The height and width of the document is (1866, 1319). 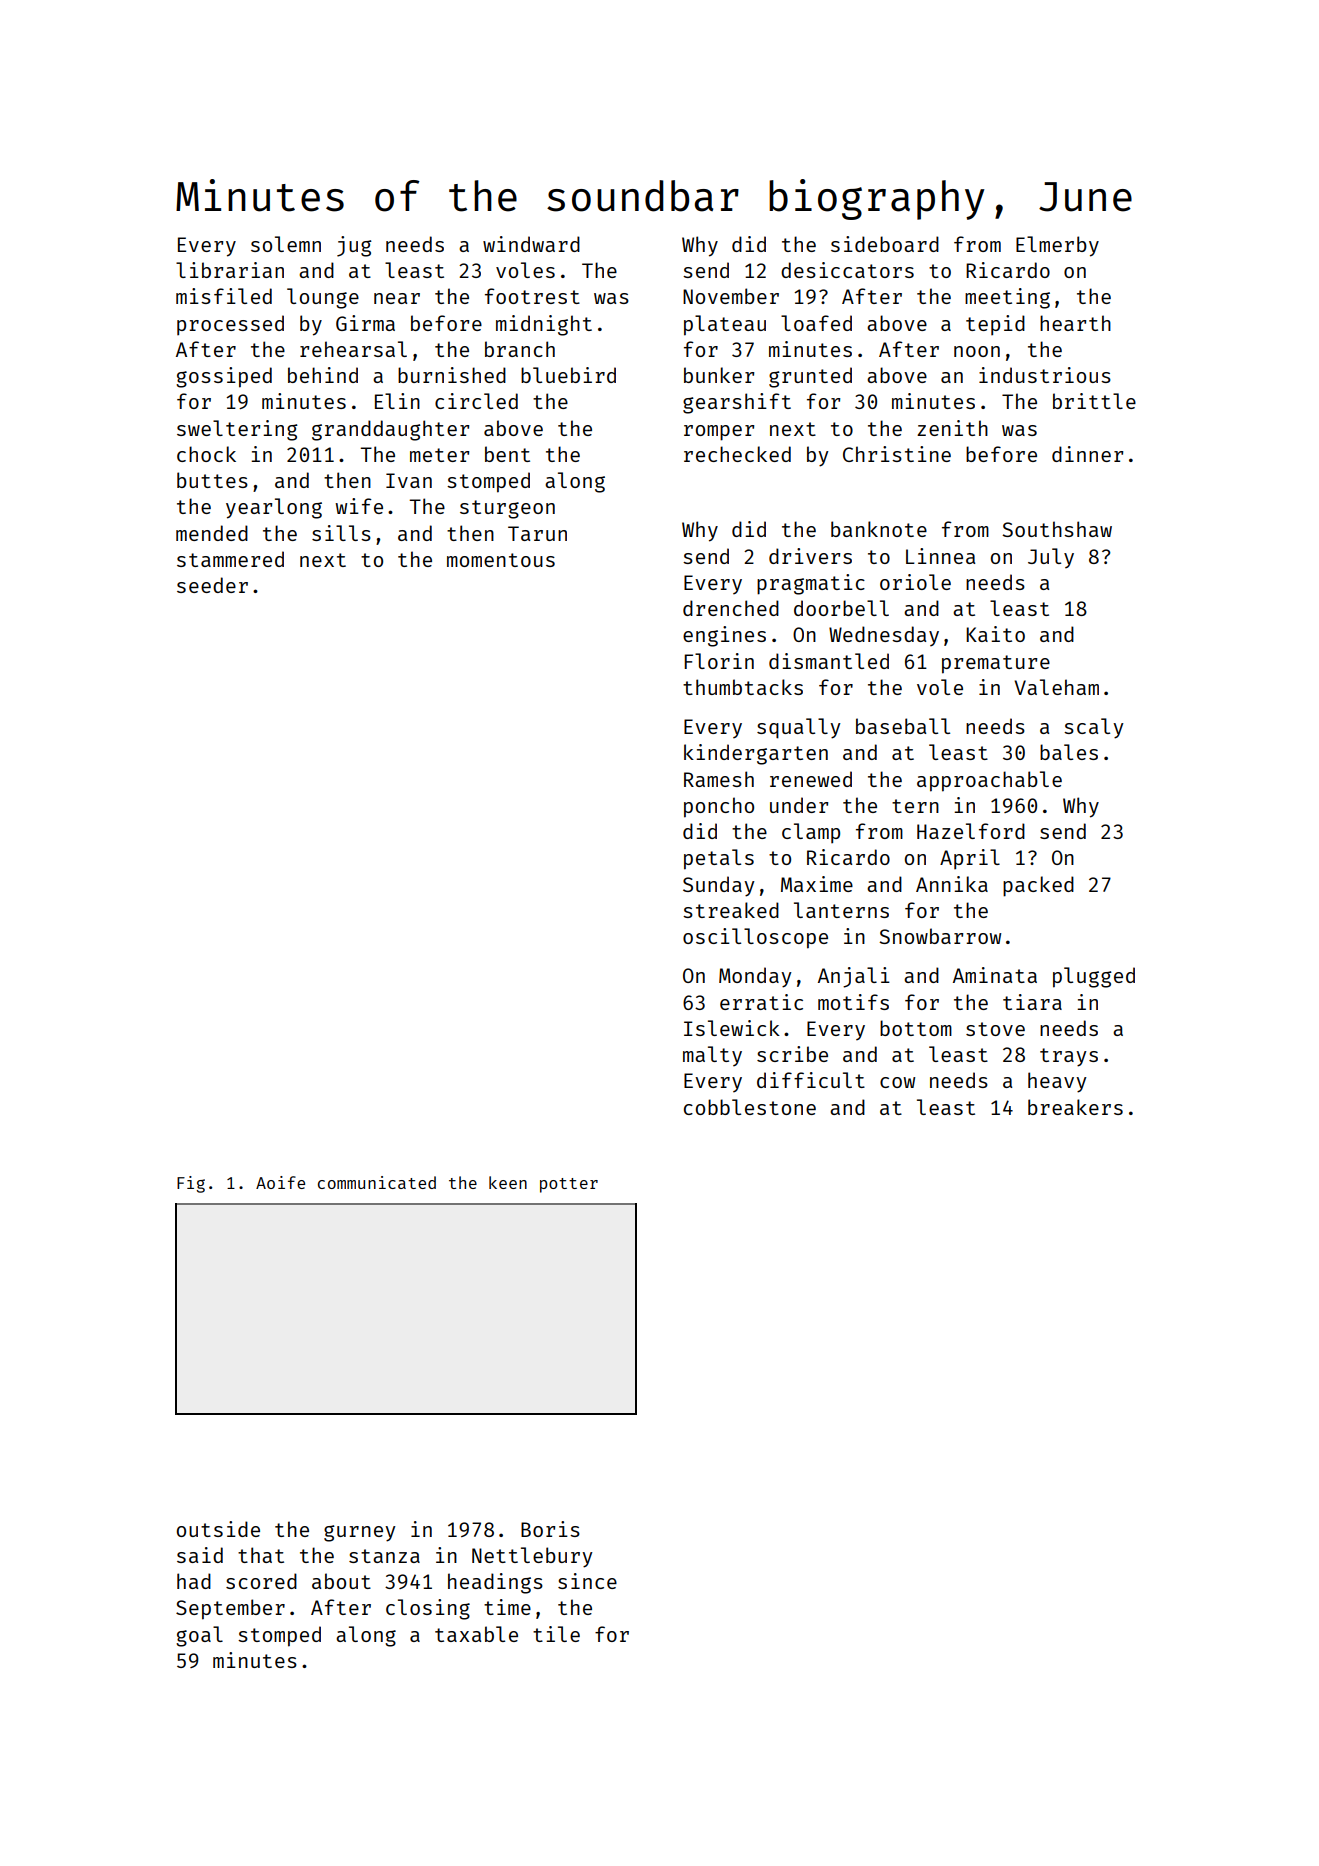 What do you see at coordinates (323, 375) in the document?
I see `behind` at bounding box center [323, 375].
